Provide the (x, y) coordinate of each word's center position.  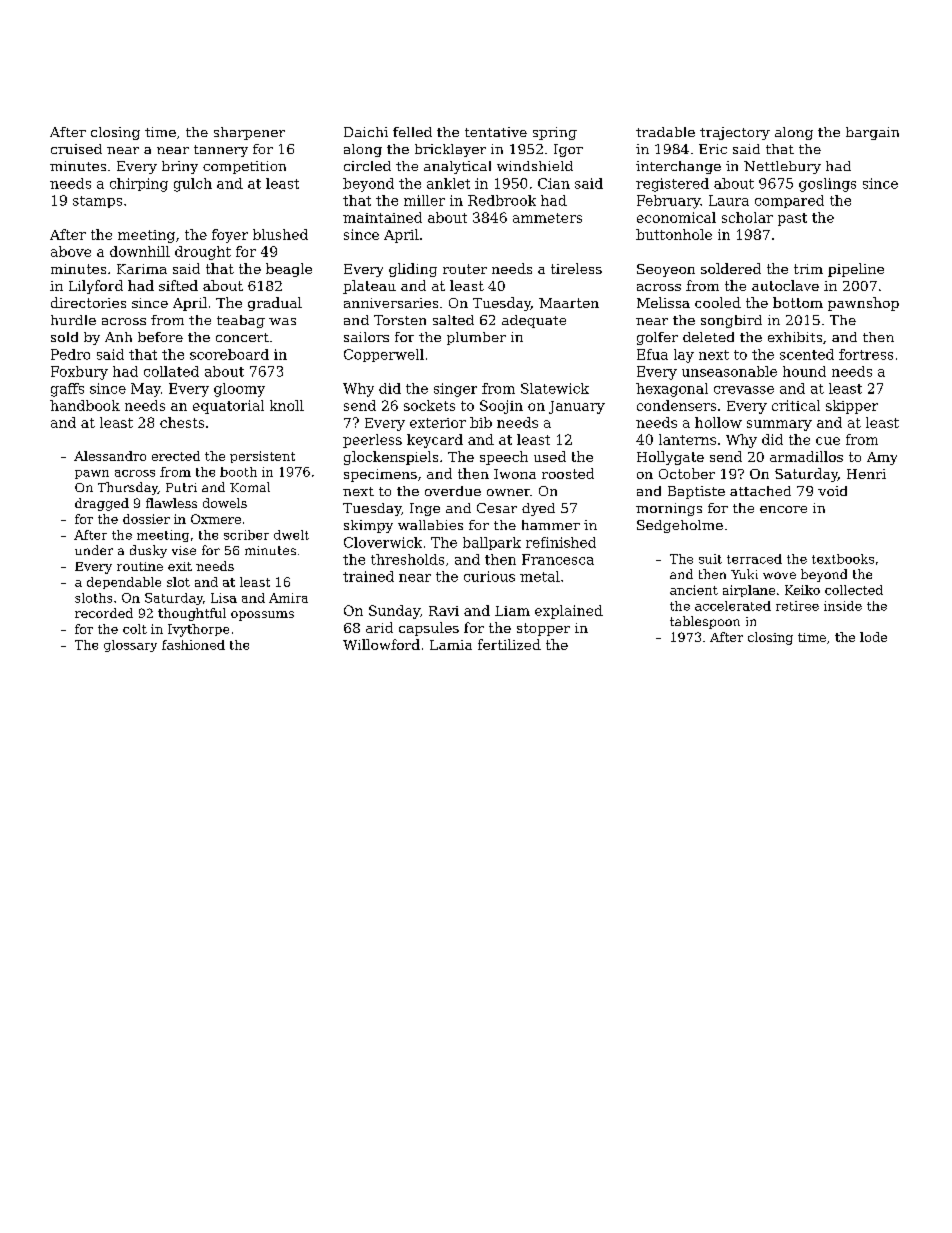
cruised (76, 149)
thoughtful (192, 614)
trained (368, 576)
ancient (694, 590)
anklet (448, 183)
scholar (747, 217)
